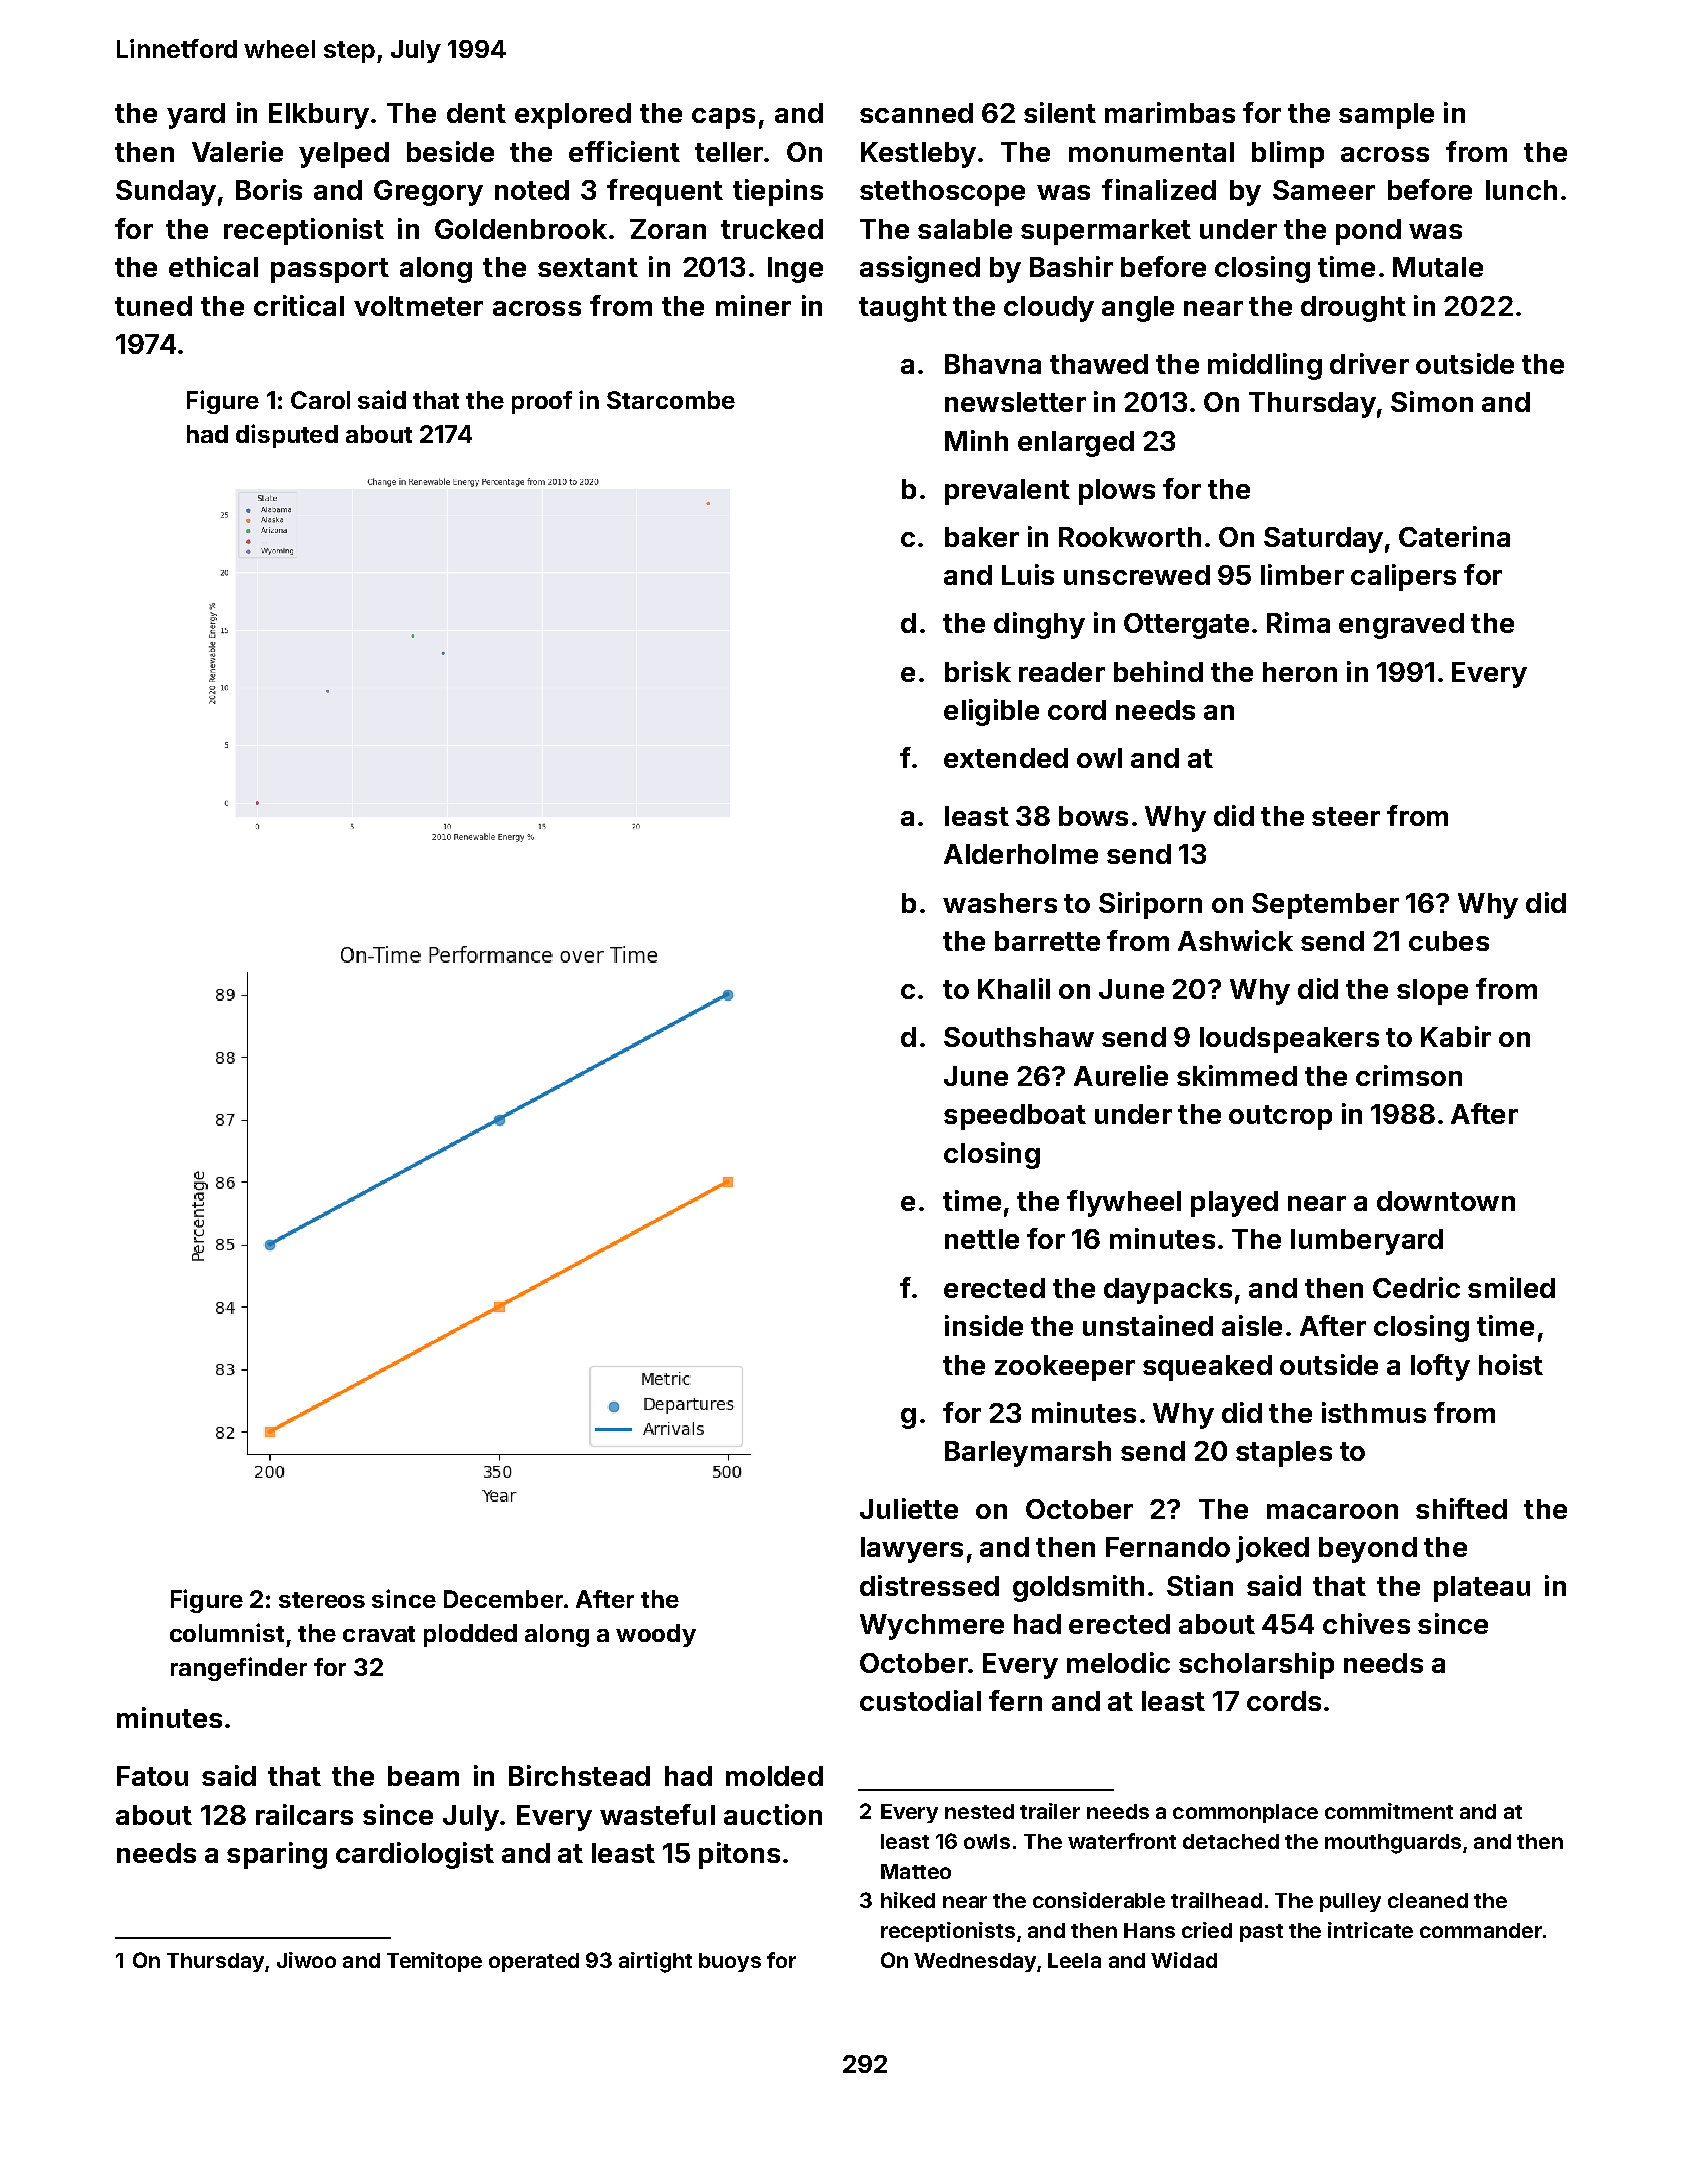 This image has height=2178, width=1683. What do you see at coordinates (993, 364) in the image?
I see `Bhavna` at bounding box center [993, 364].
